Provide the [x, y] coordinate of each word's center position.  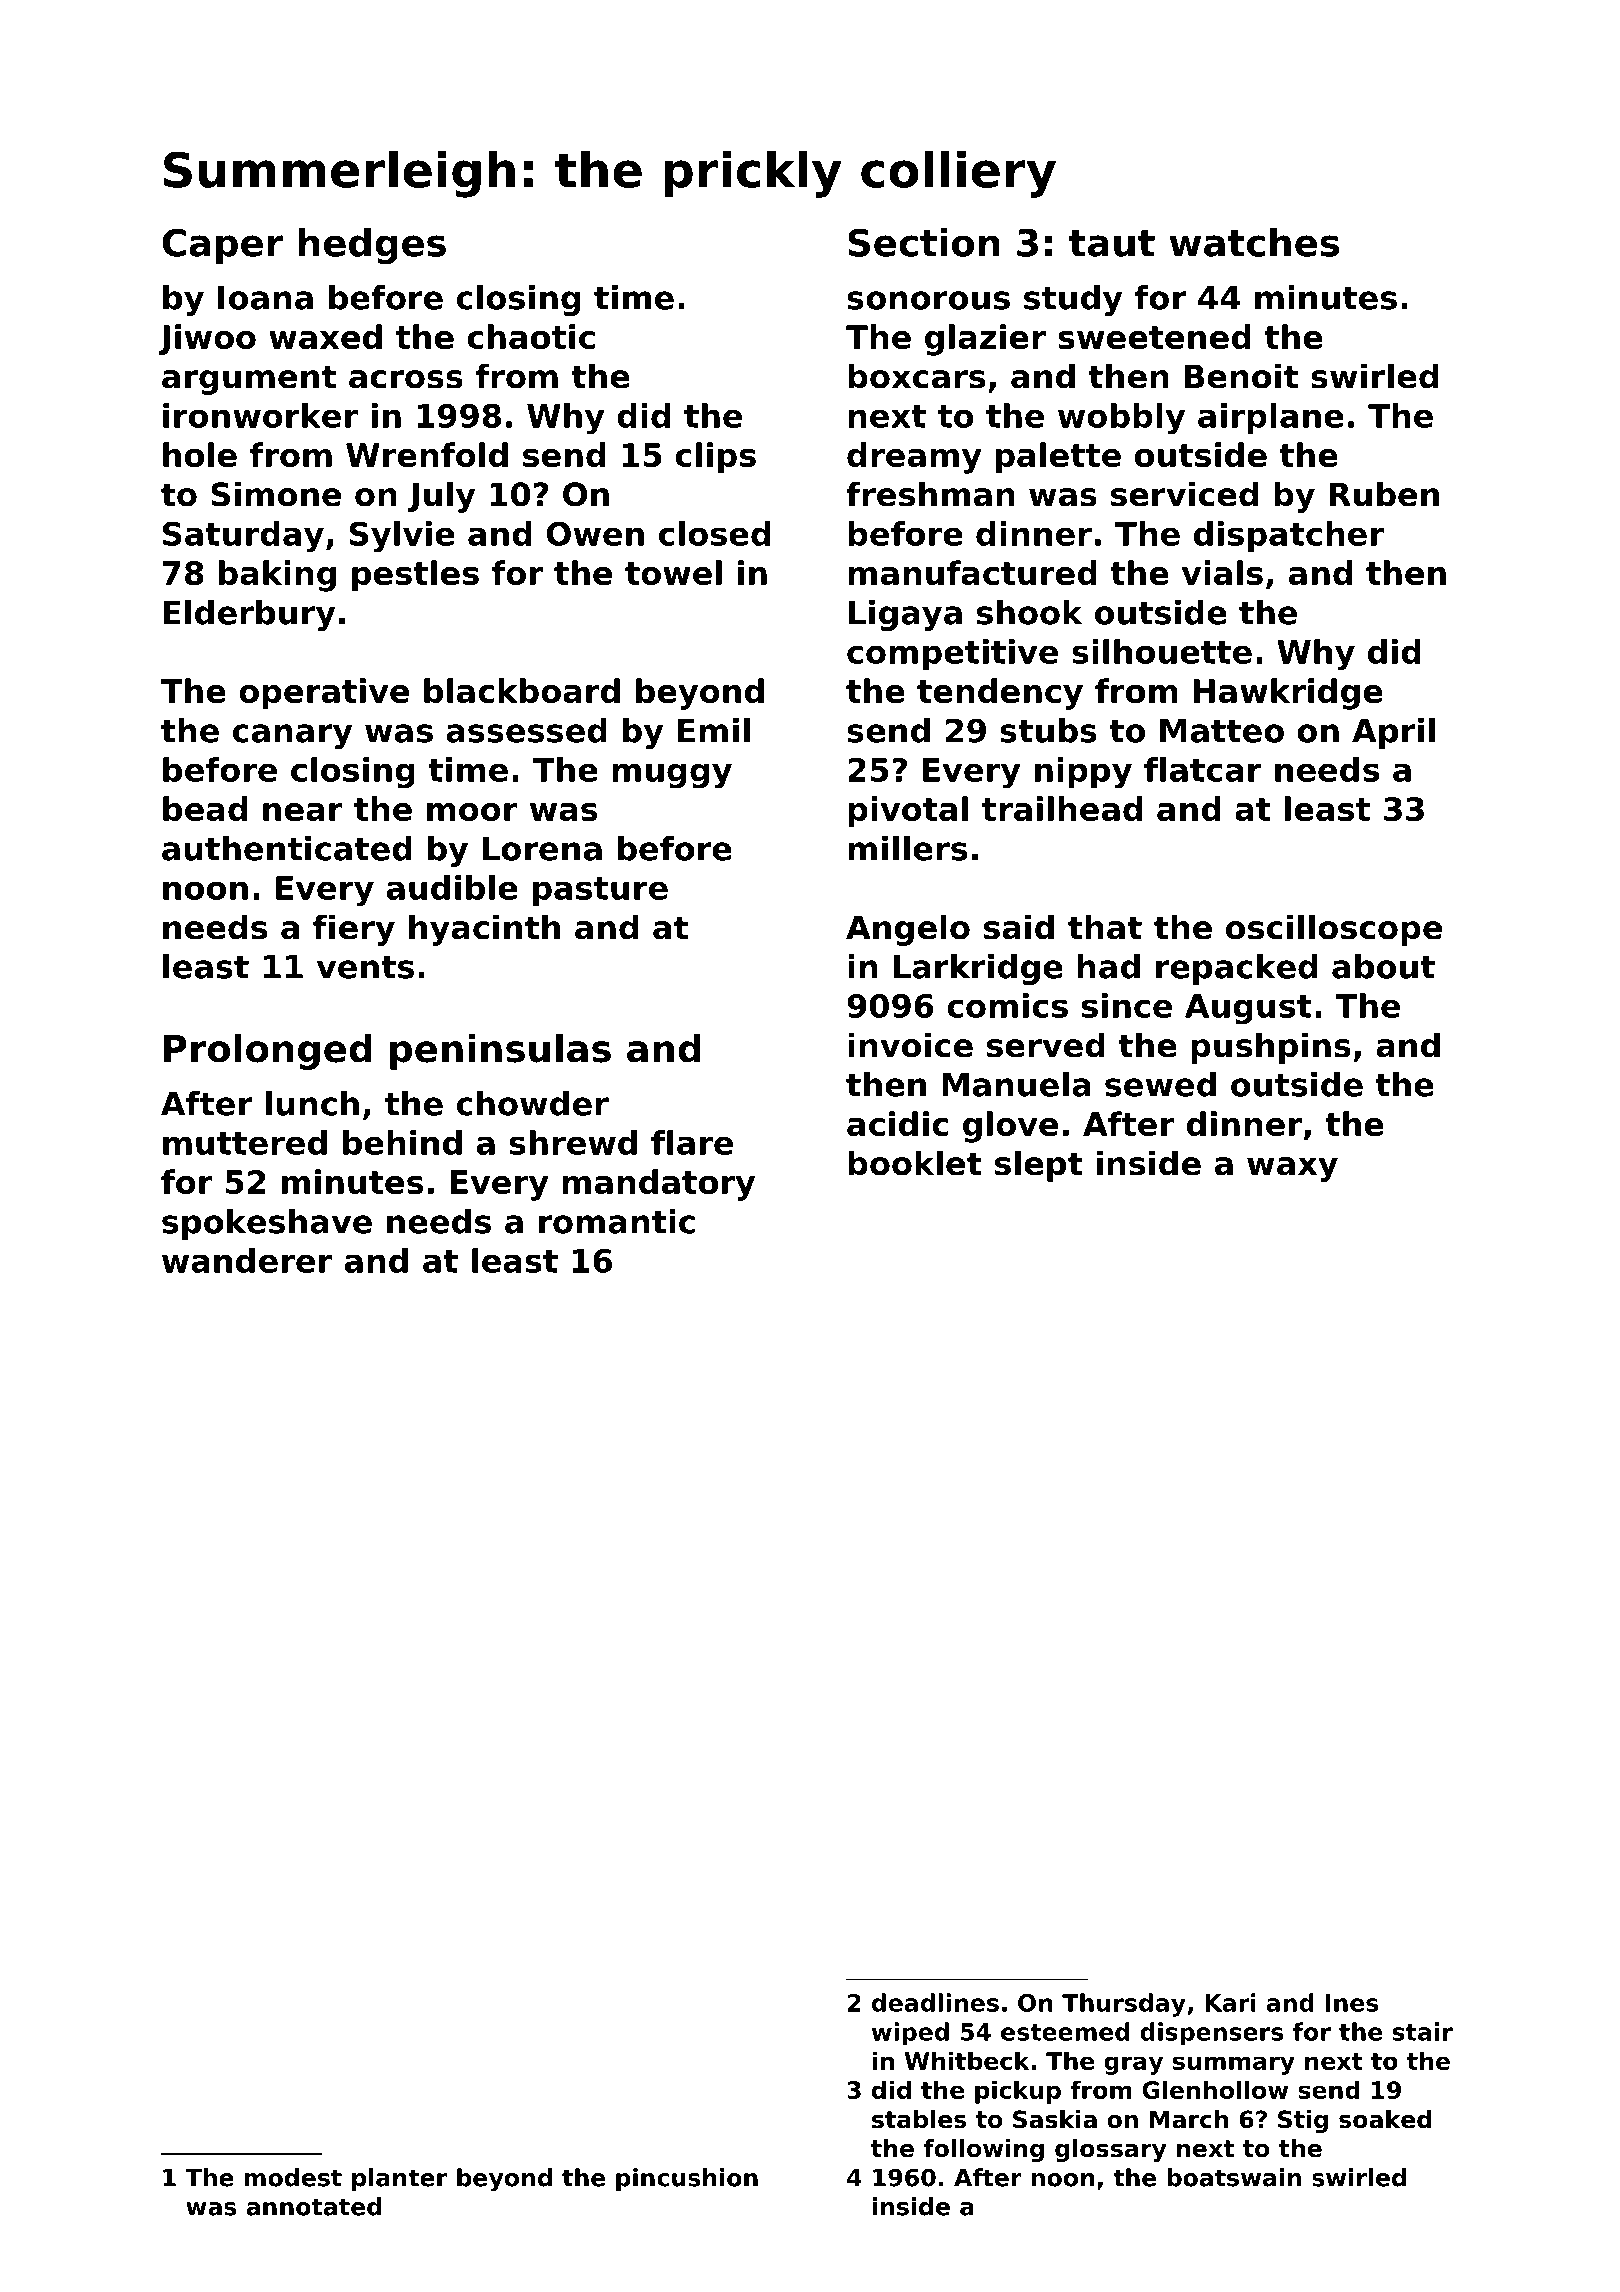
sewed [1160, 1084]
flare [692, 1142]
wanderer [247, 1260]
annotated [314, 2206]
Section [924, 242]
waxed [325, 336]
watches [1254, 242]
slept [1039, 1166]
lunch [312, 1103]
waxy [1292, 1169]
